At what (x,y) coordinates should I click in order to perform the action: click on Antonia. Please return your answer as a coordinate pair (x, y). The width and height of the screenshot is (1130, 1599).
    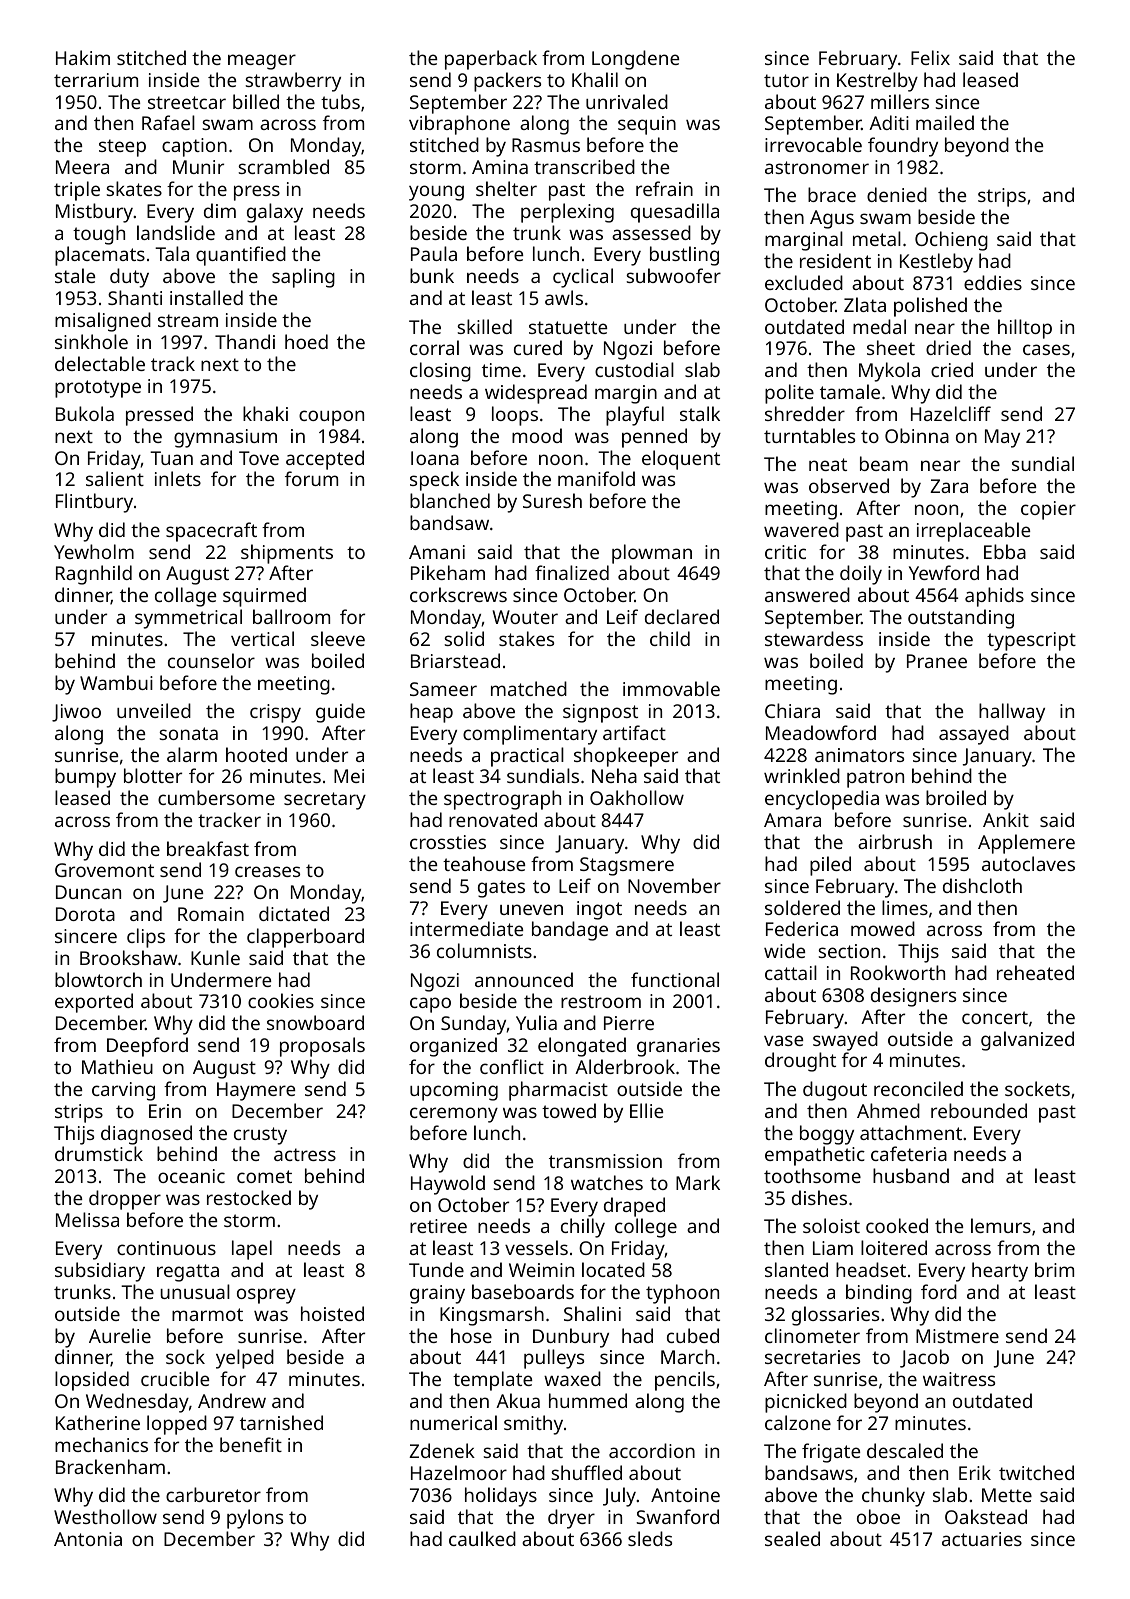
    Looking at the image, I should click on (88, 1539).
